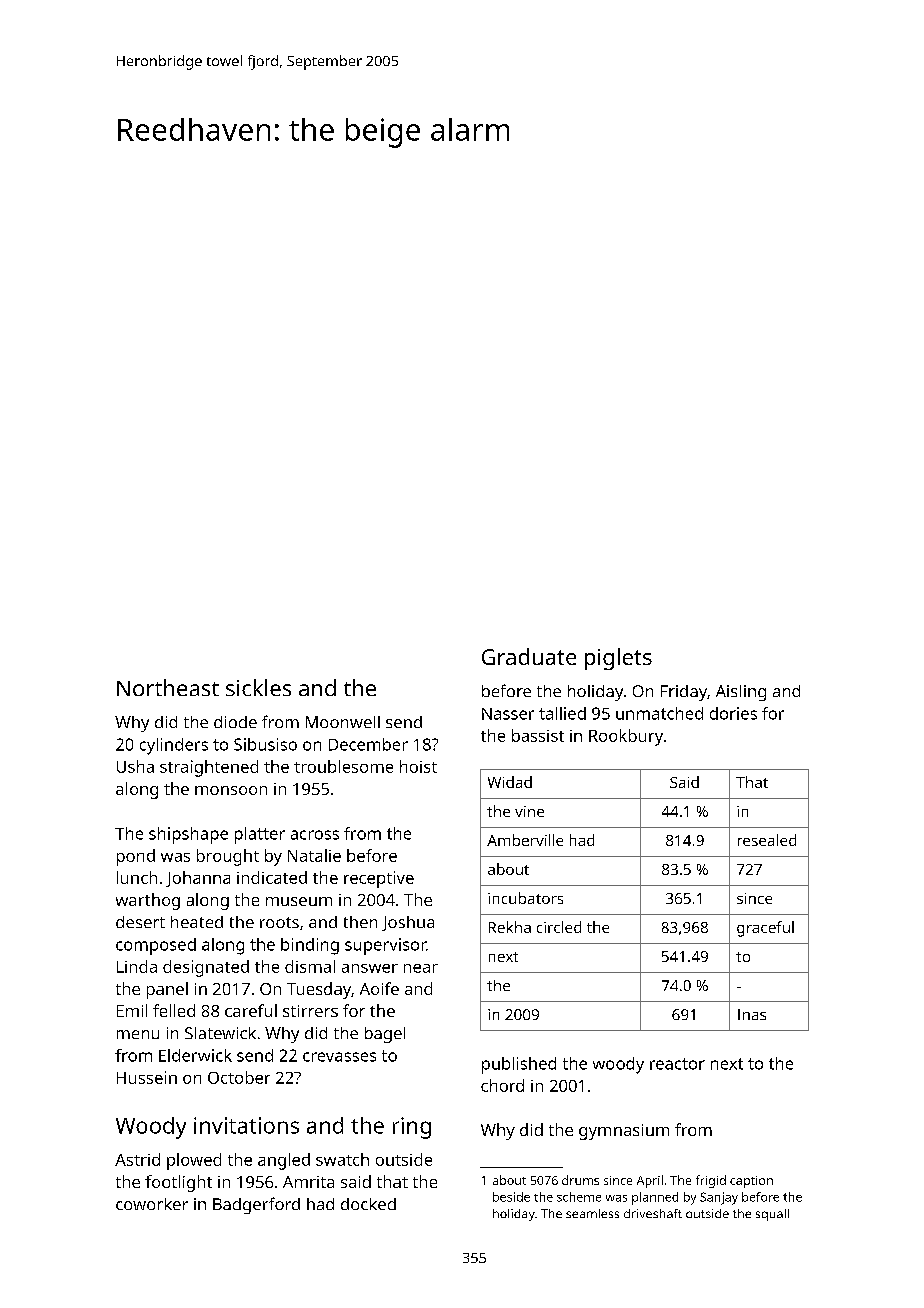 Image resolution: width=924 pixels, height=1308 pixels. I want to click on published, so click(519, 1065).
